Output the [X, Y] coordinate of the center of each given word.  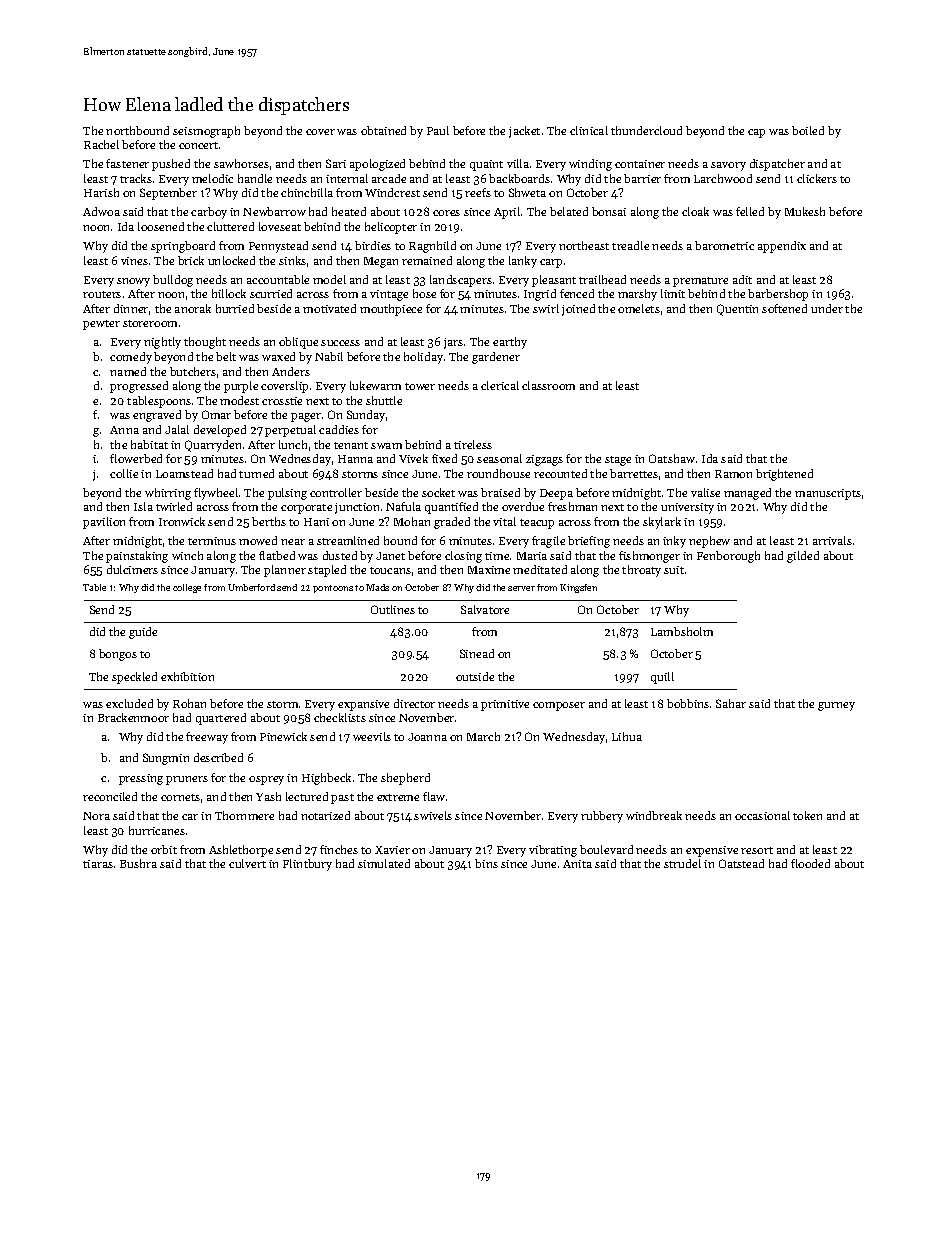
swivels [433, 815]
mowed [258, 540]
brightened [784, 475]
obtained [383, 130]
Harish [101, 192]
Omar [216, 414]
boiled [808, 130]
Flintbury [307, 865]
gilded [803, 557]
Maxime [489, 570]
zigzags [544, 460]
